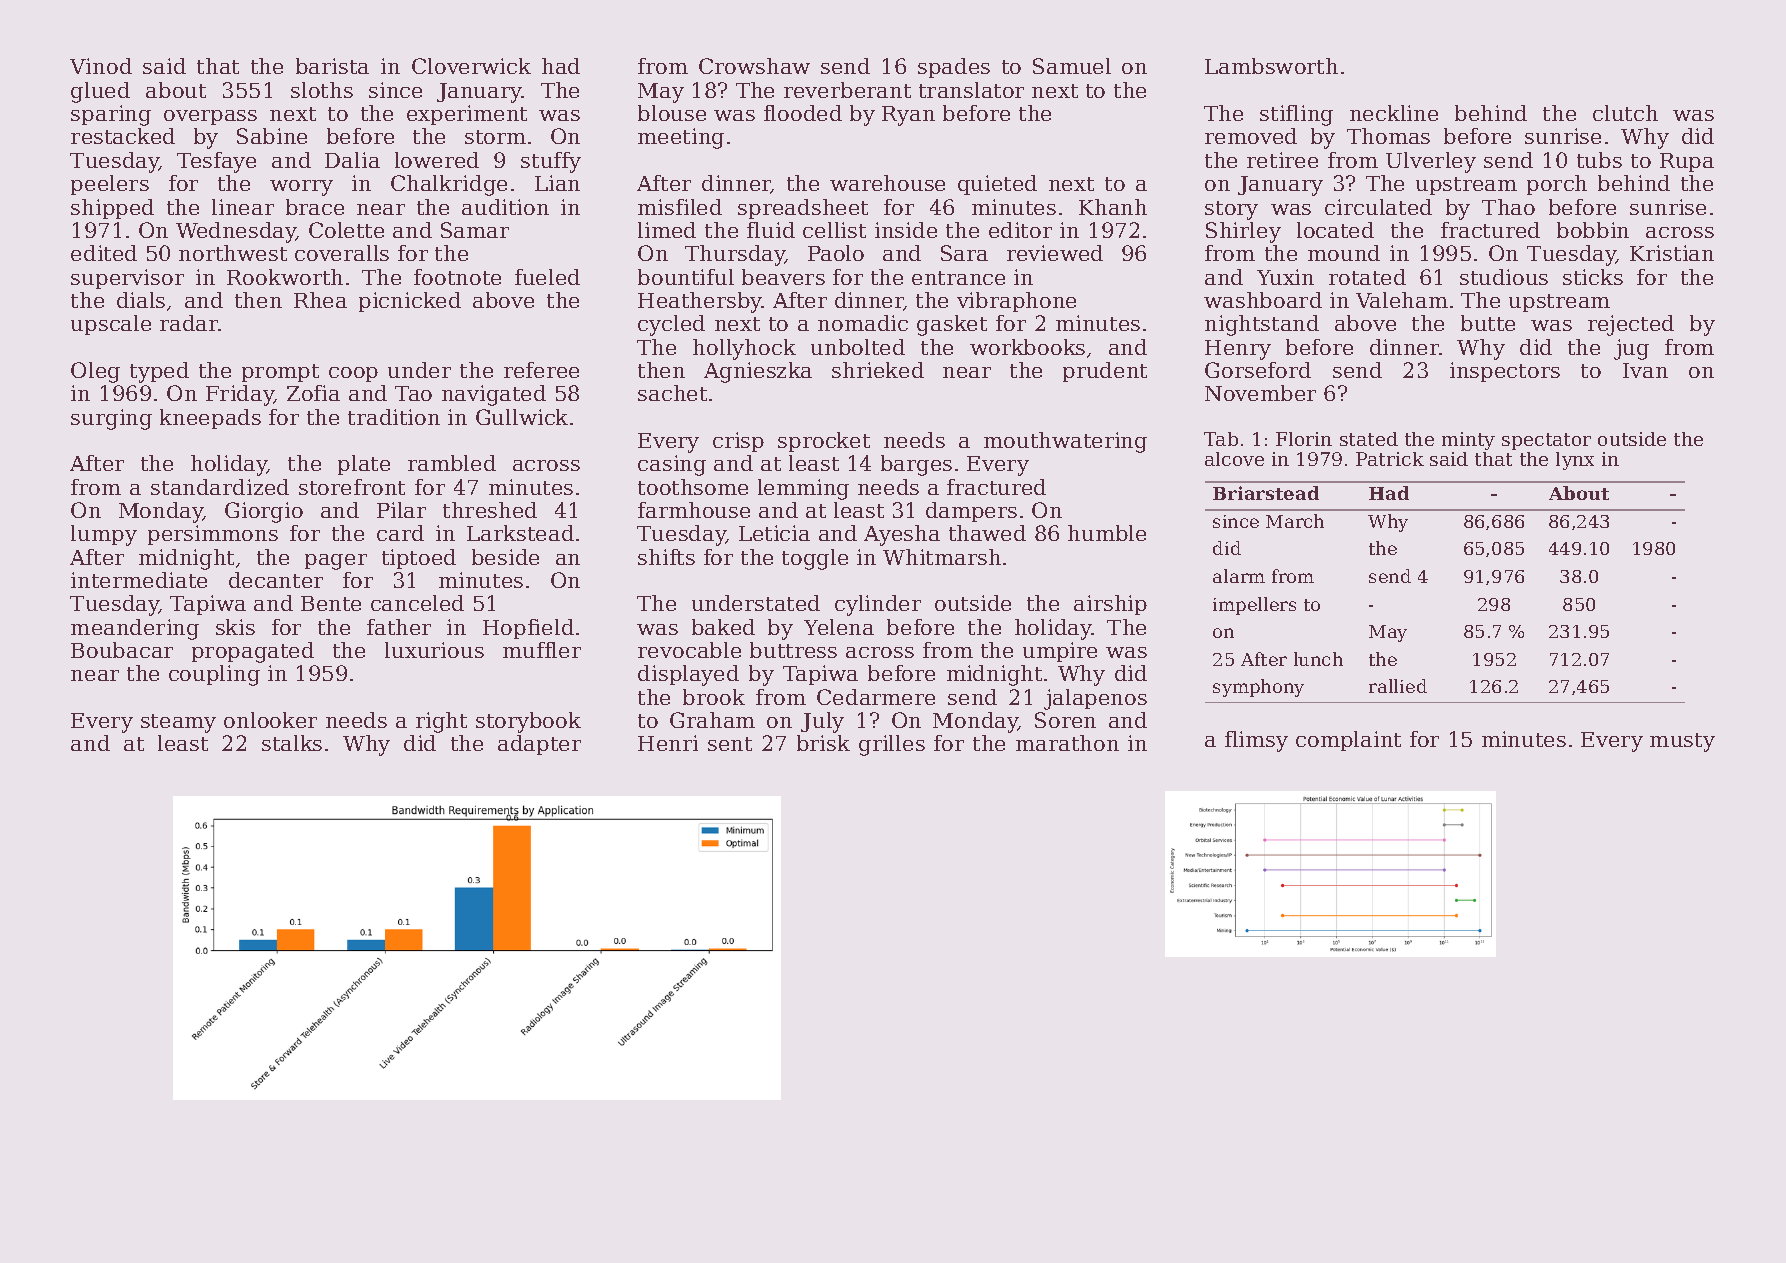 The width and height of the page is (1786, 1263). What do you see at coordinates (292, 743) in the page?
I see `stalks` at bounding box center [292, 743].
